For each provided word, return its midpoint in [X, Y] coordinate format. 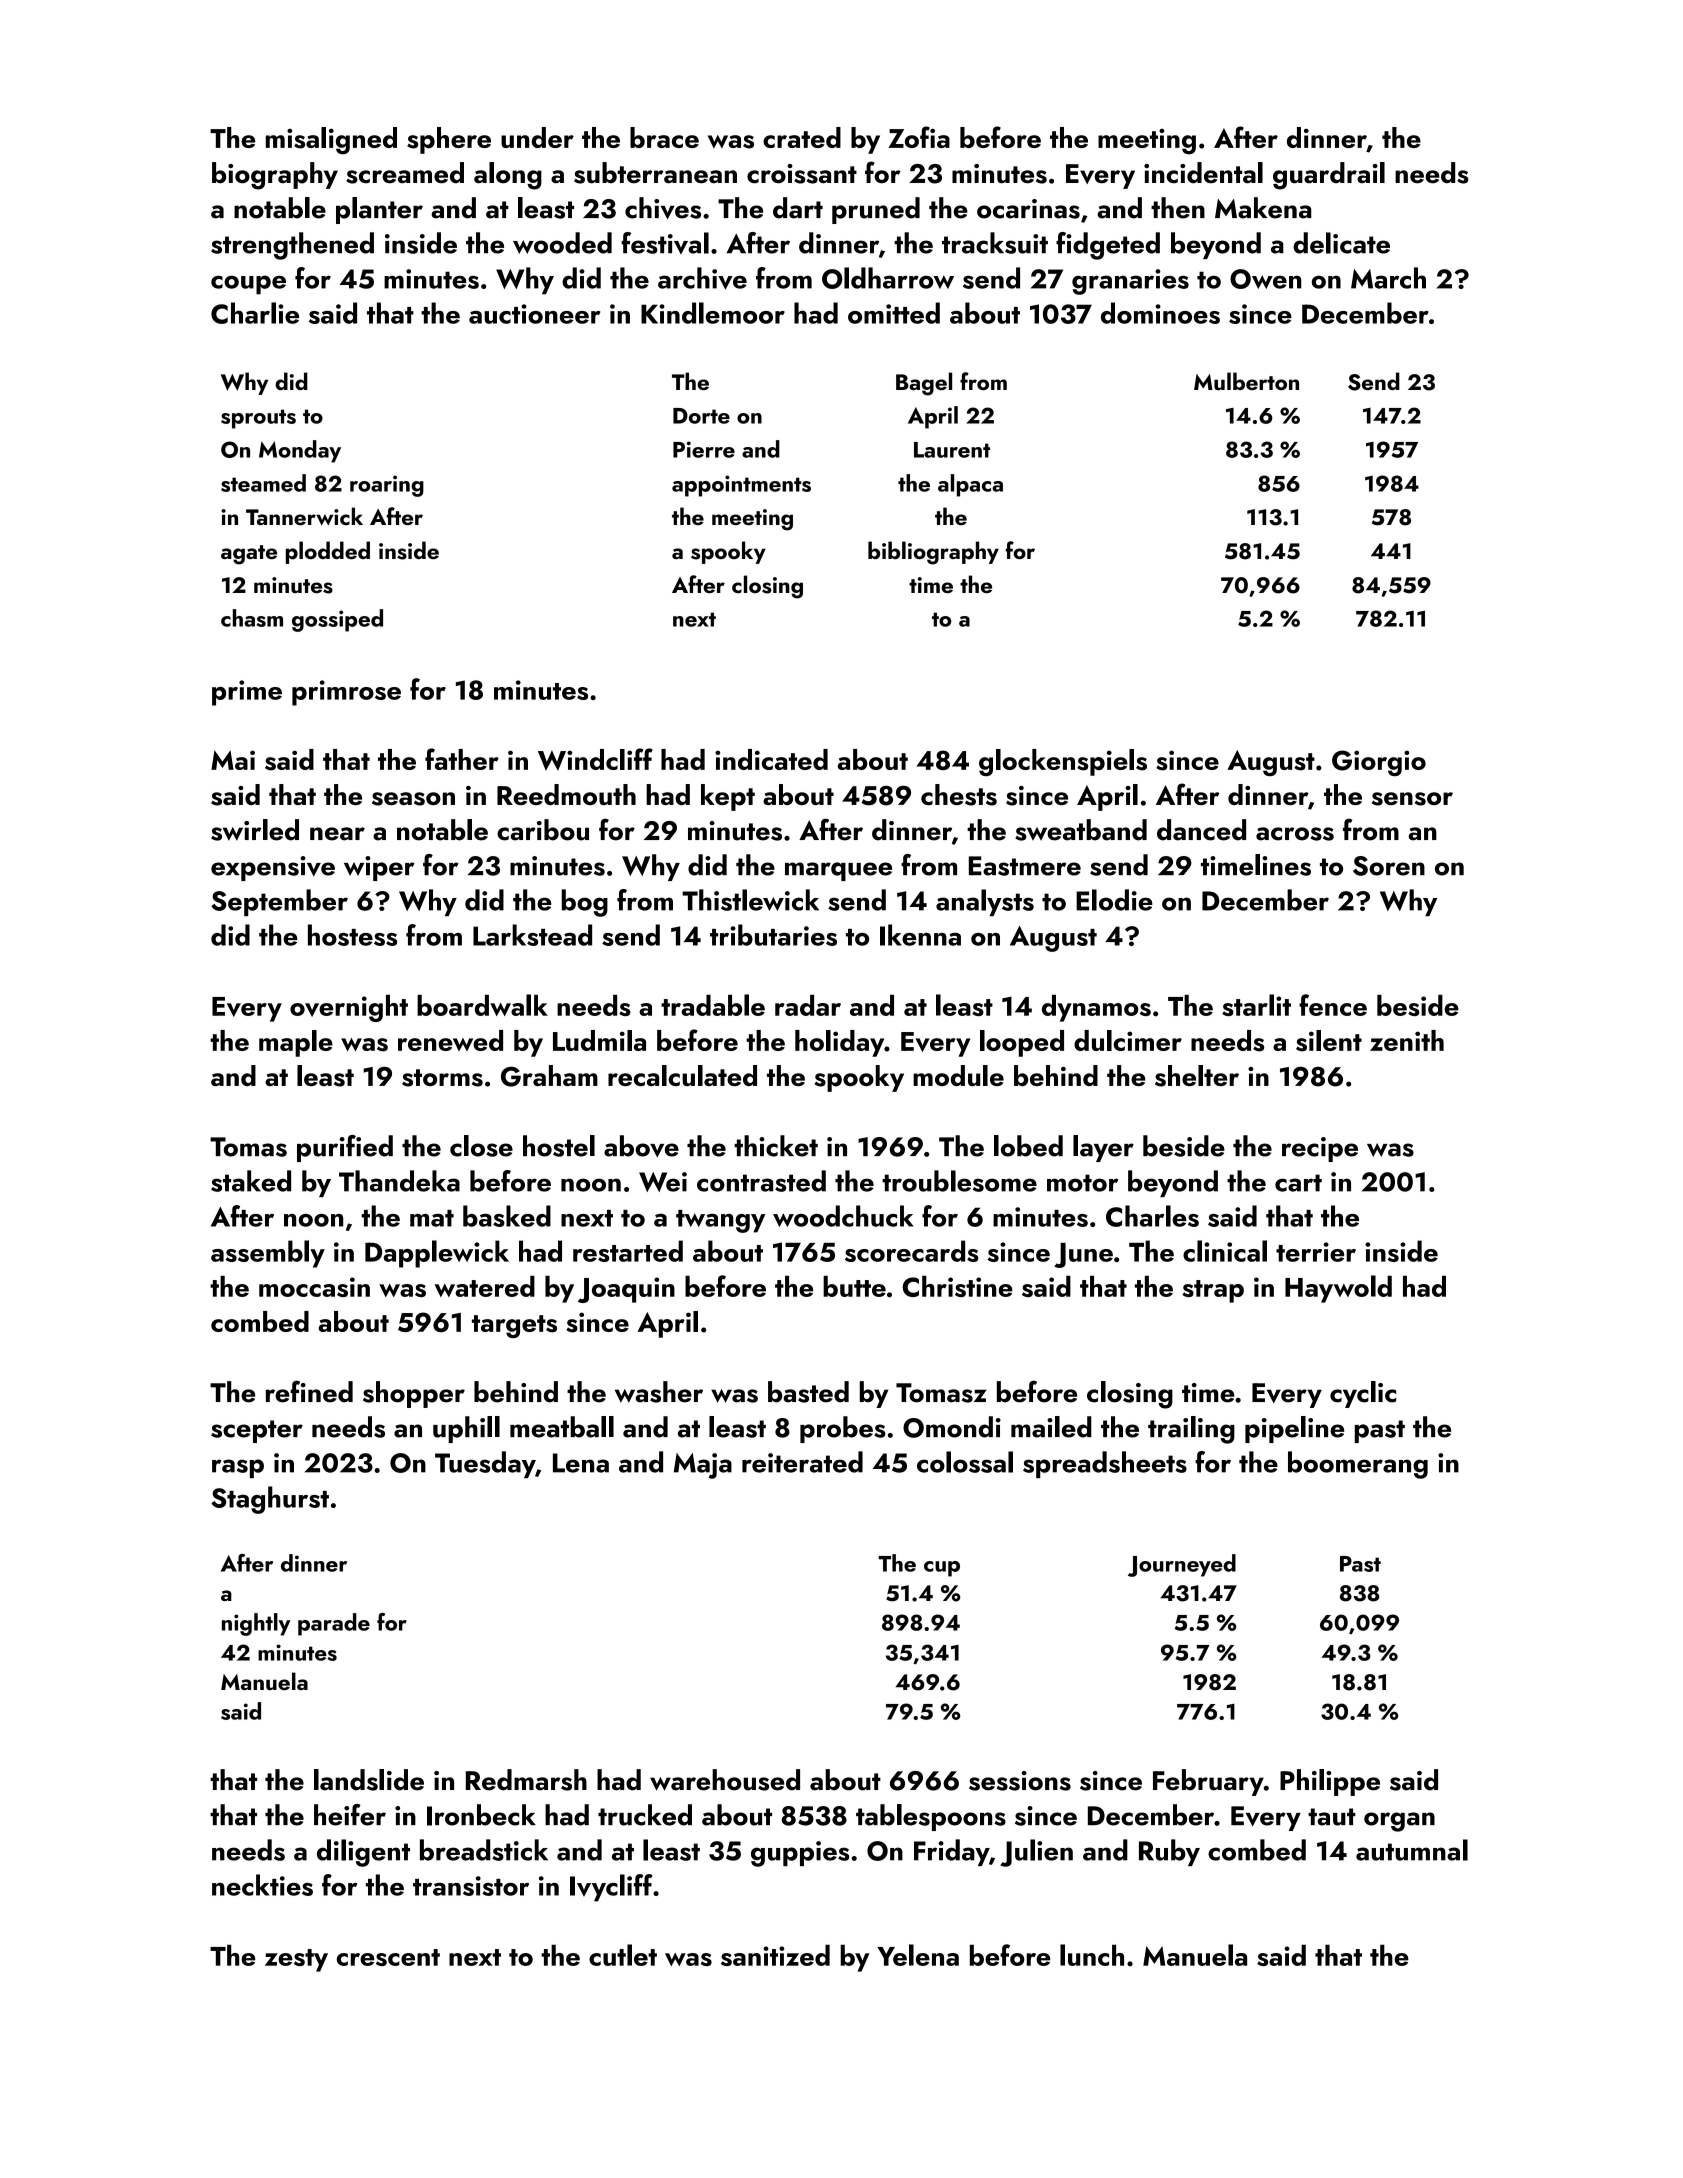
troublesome [959, 1181]
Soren [1389, 866]
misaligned [331, 141]
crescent [388, 1957]
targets [514, 1326]
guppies [800, 1854]
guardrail [1329, 176]
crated [802, 137]
